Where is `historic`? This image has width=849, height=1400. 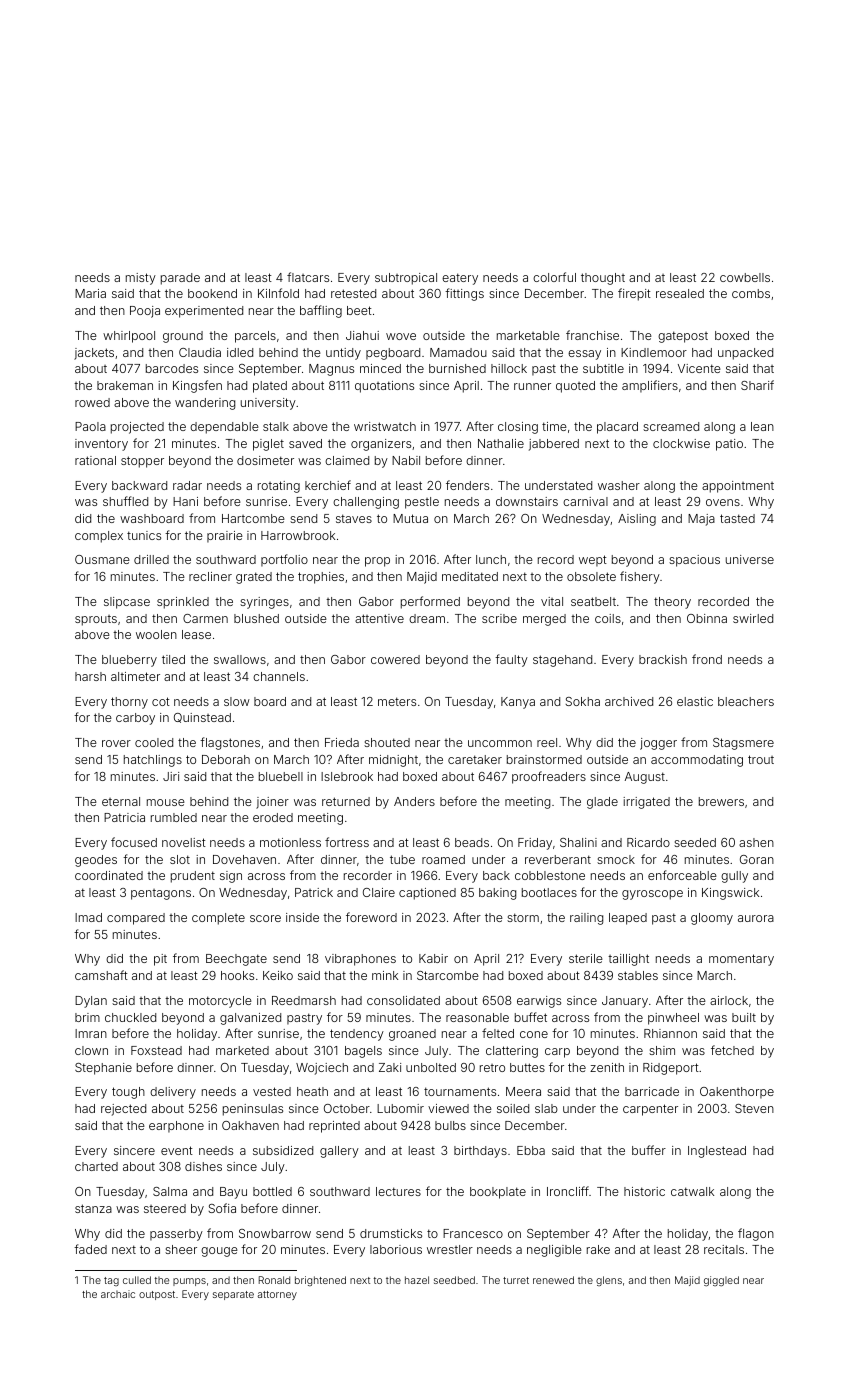 historic is located at coordinates (644, 1191).
